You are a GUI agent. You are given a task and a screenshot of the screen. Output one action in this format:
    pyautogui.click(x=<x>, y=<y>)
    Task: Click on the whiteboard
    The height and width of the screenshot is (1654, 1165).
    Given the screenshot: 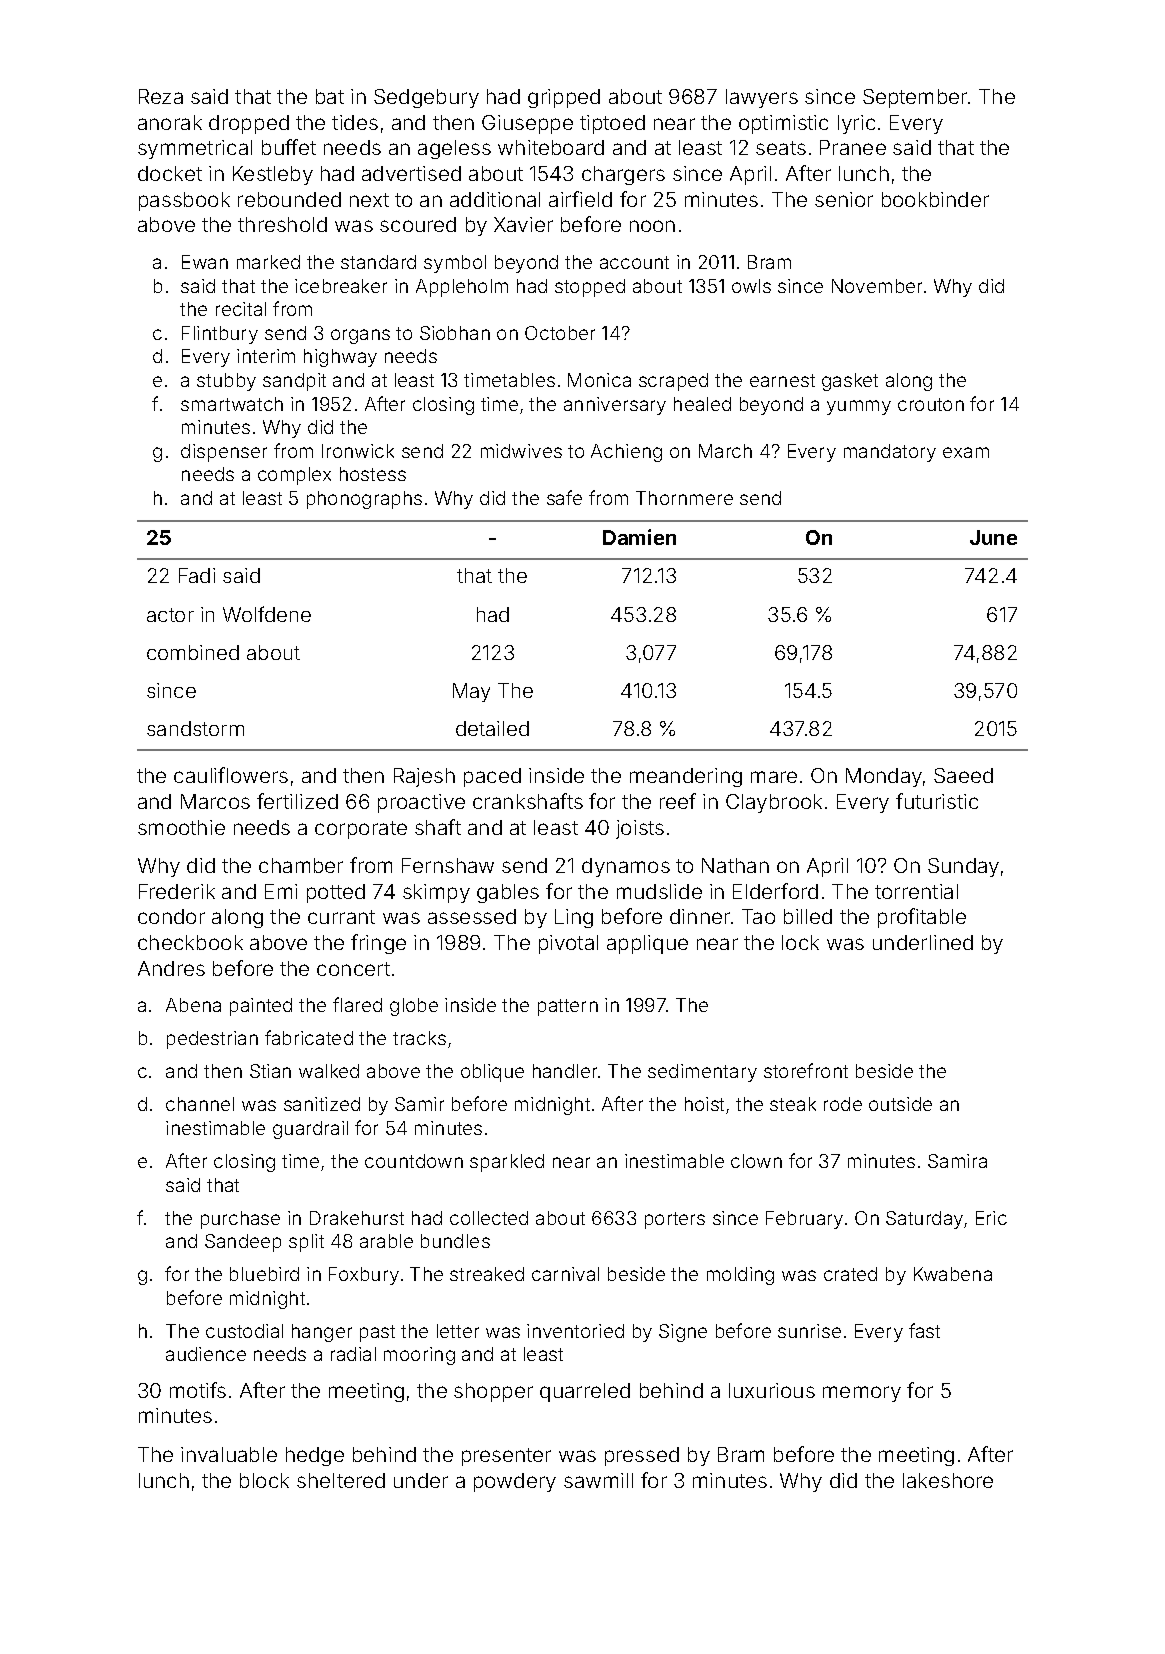 What is the action you would take?
    pyautogui.click(x=551, y=147)
